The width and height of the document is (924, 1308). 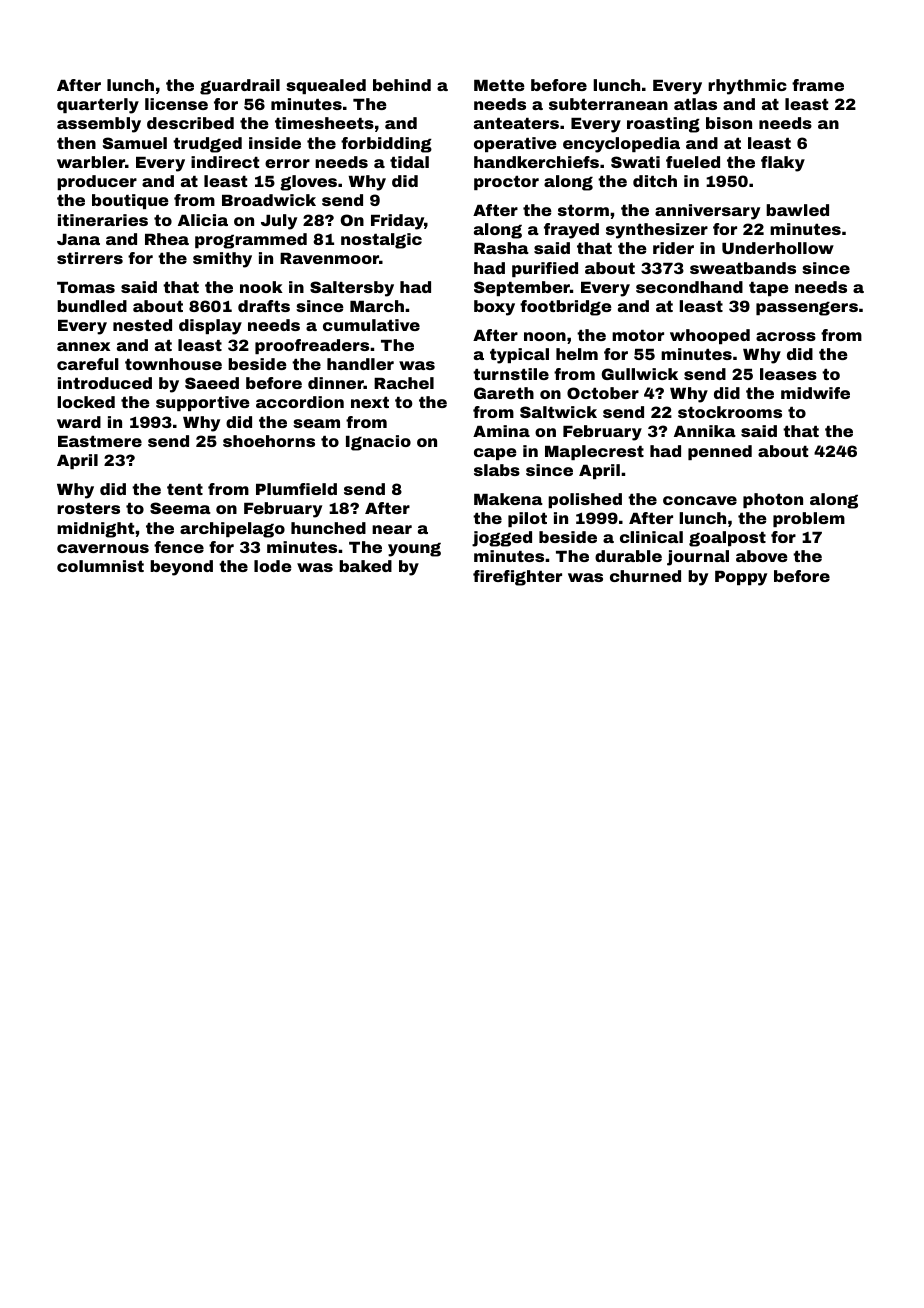 What do you see at coordinates (818, 85) in the document?
I see `frame` at bounding box center [818, 85].
